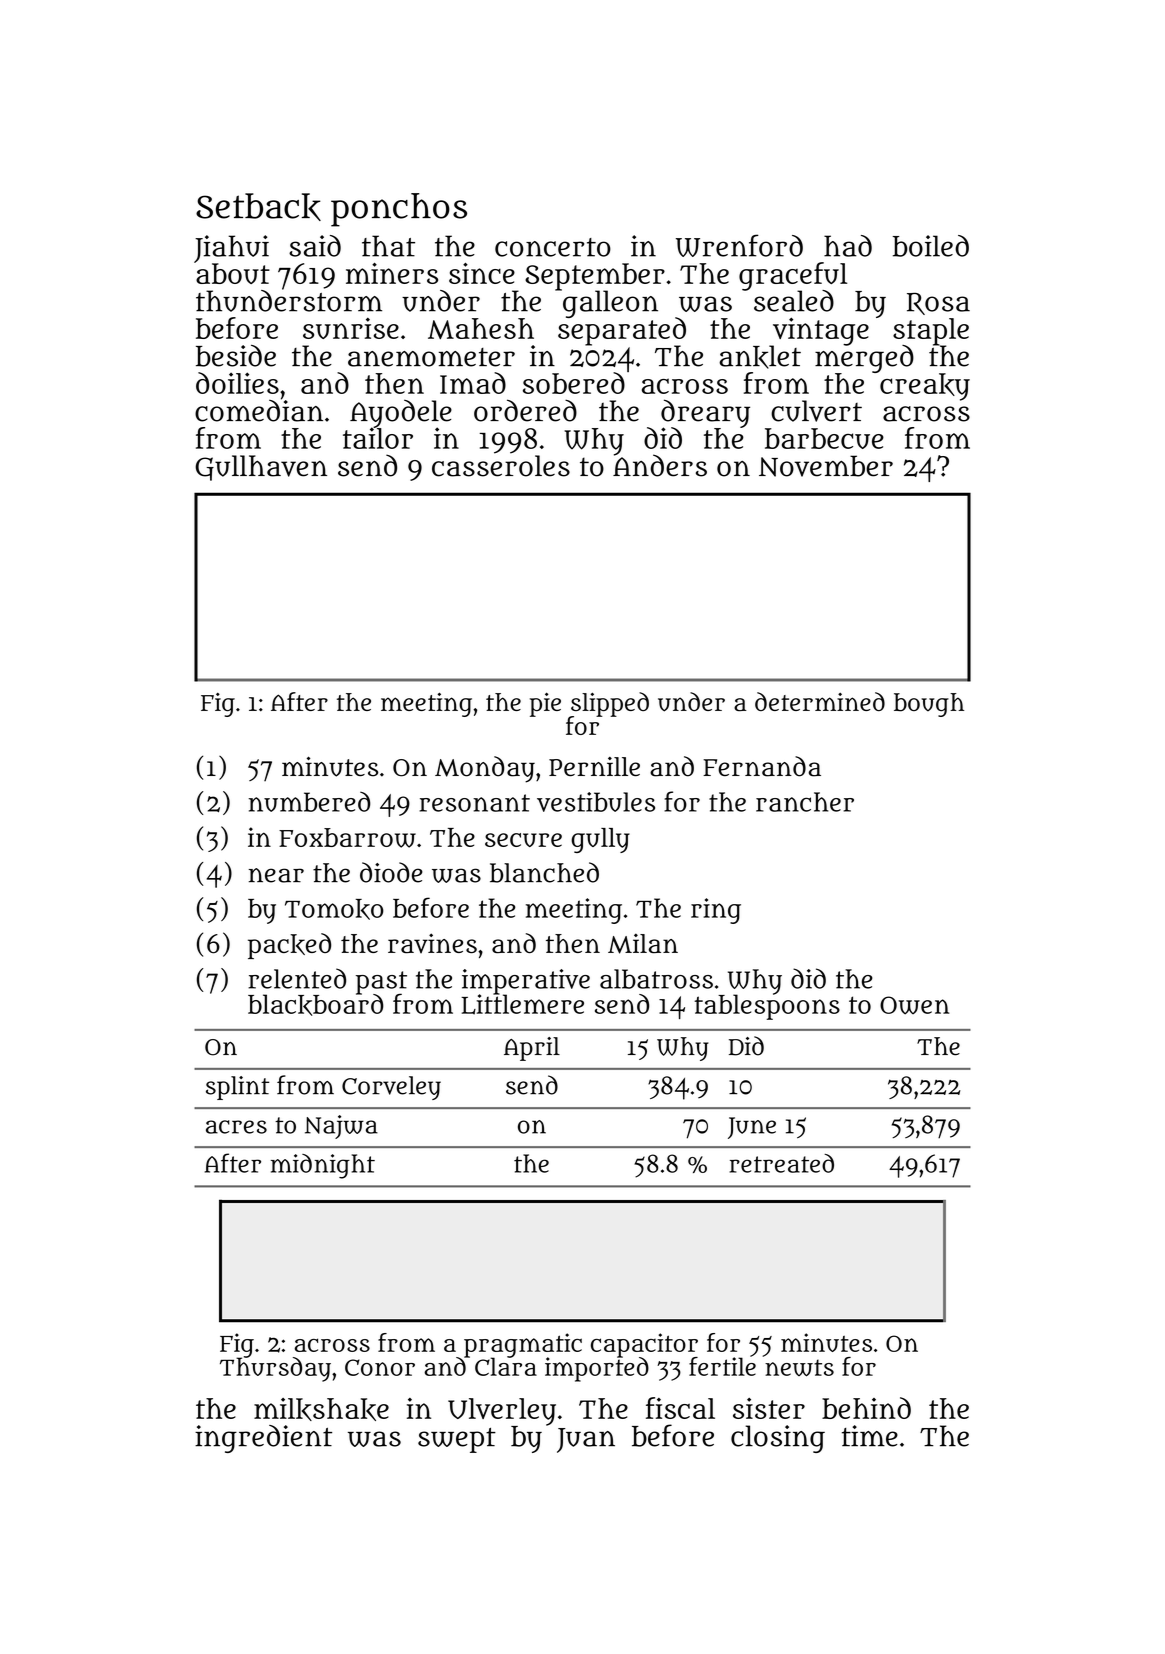  I want to click on June, so click(752, 1128).
